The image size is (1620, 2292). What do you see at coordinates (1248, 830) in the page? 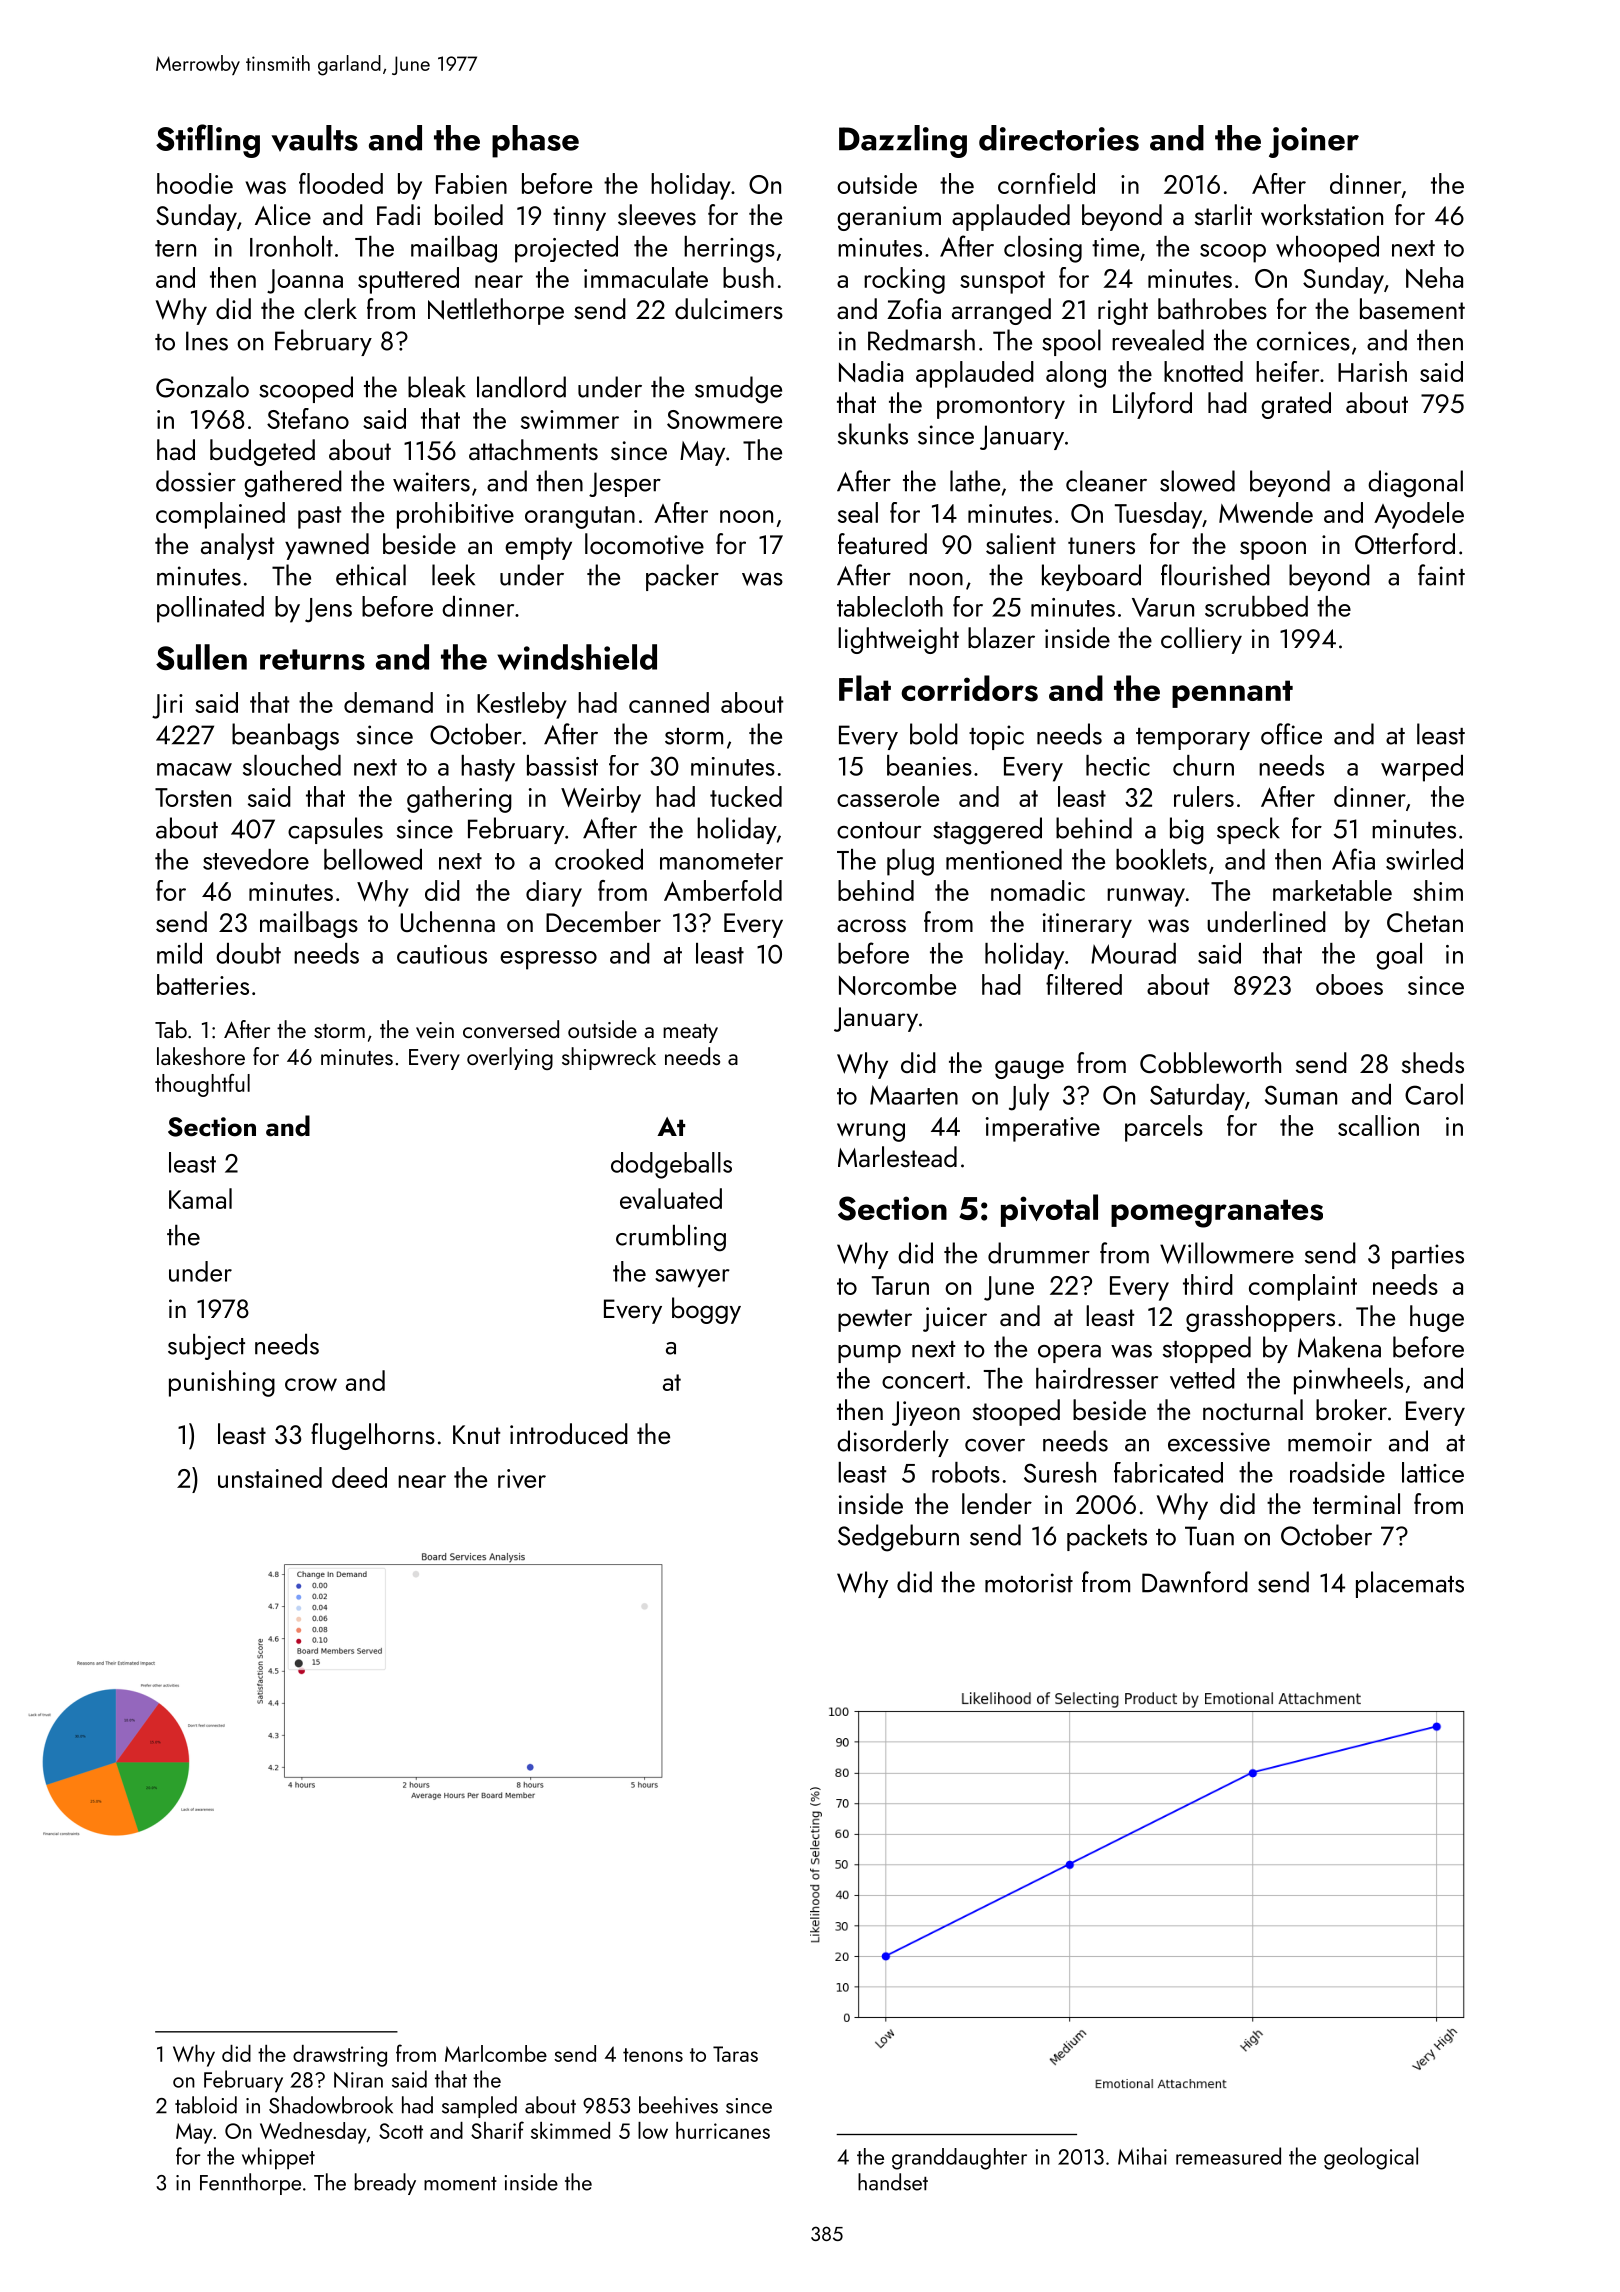
I see `speck` at bounding box center [1248, 830].
